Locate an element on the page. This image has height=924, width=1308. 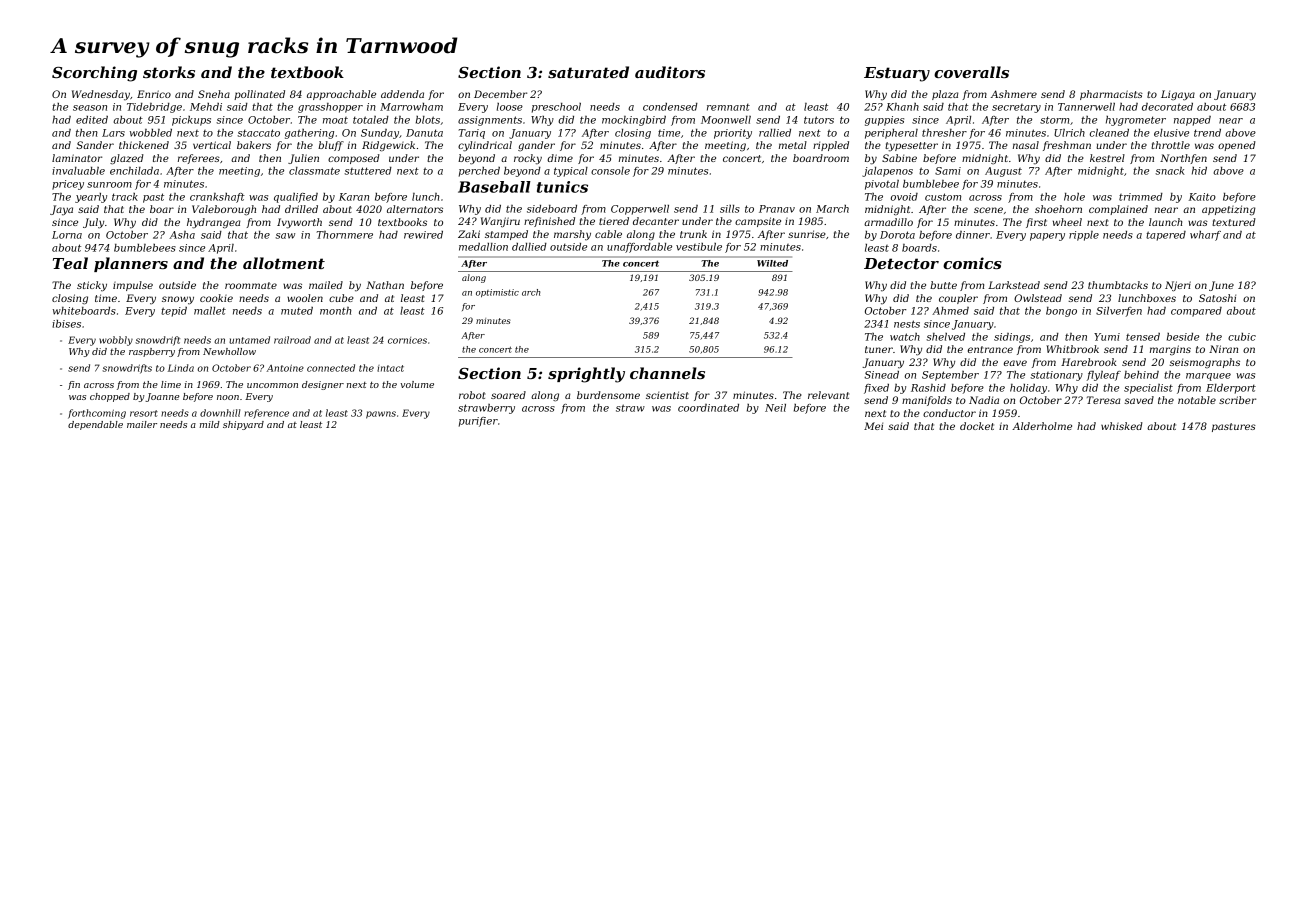
chopped is located at coordinates (110, 397).
